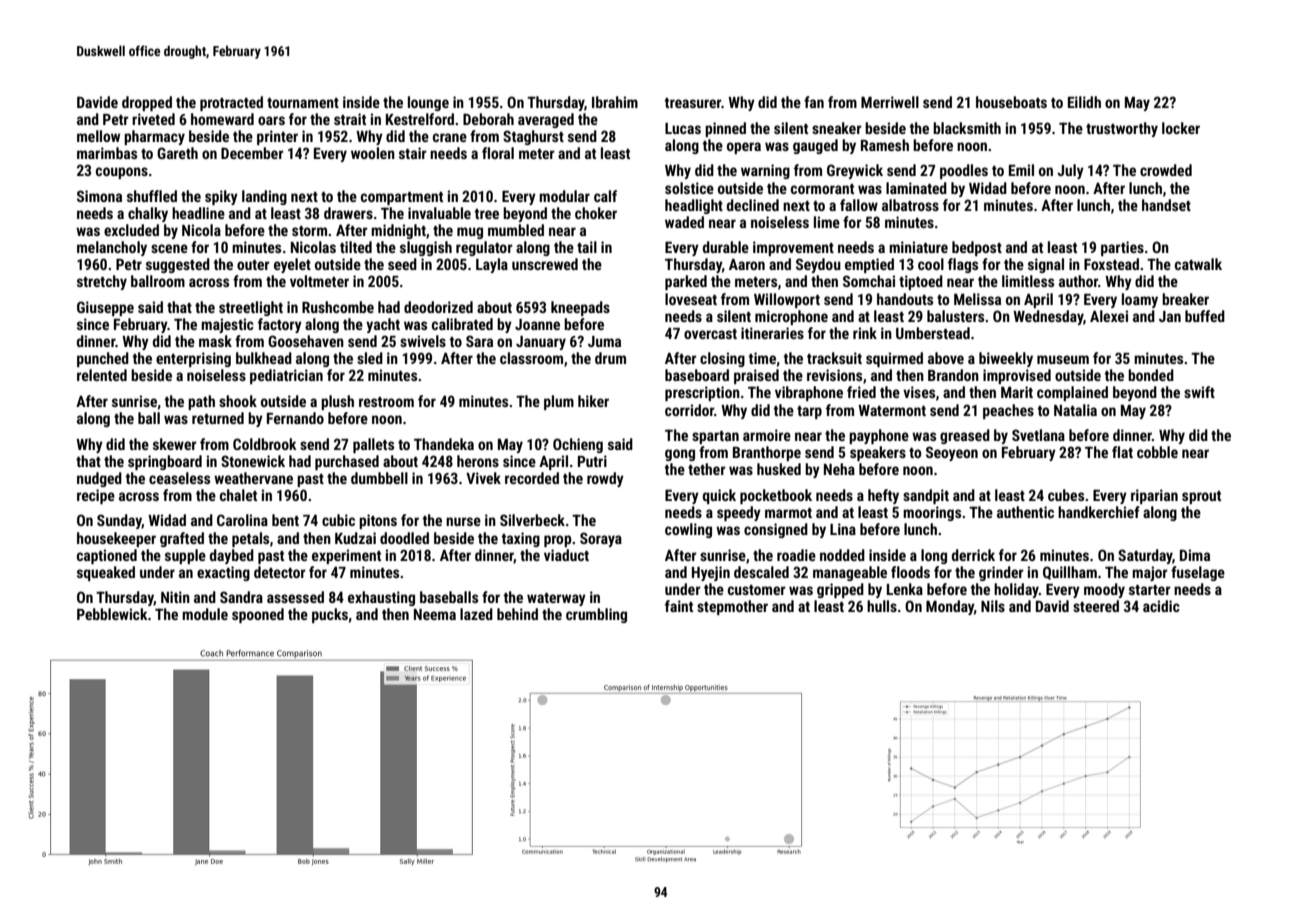 The height and width of the image is (924, 1308). Describe the element at coordinates (1181, 128) in the image. I see `locker` at that location.
